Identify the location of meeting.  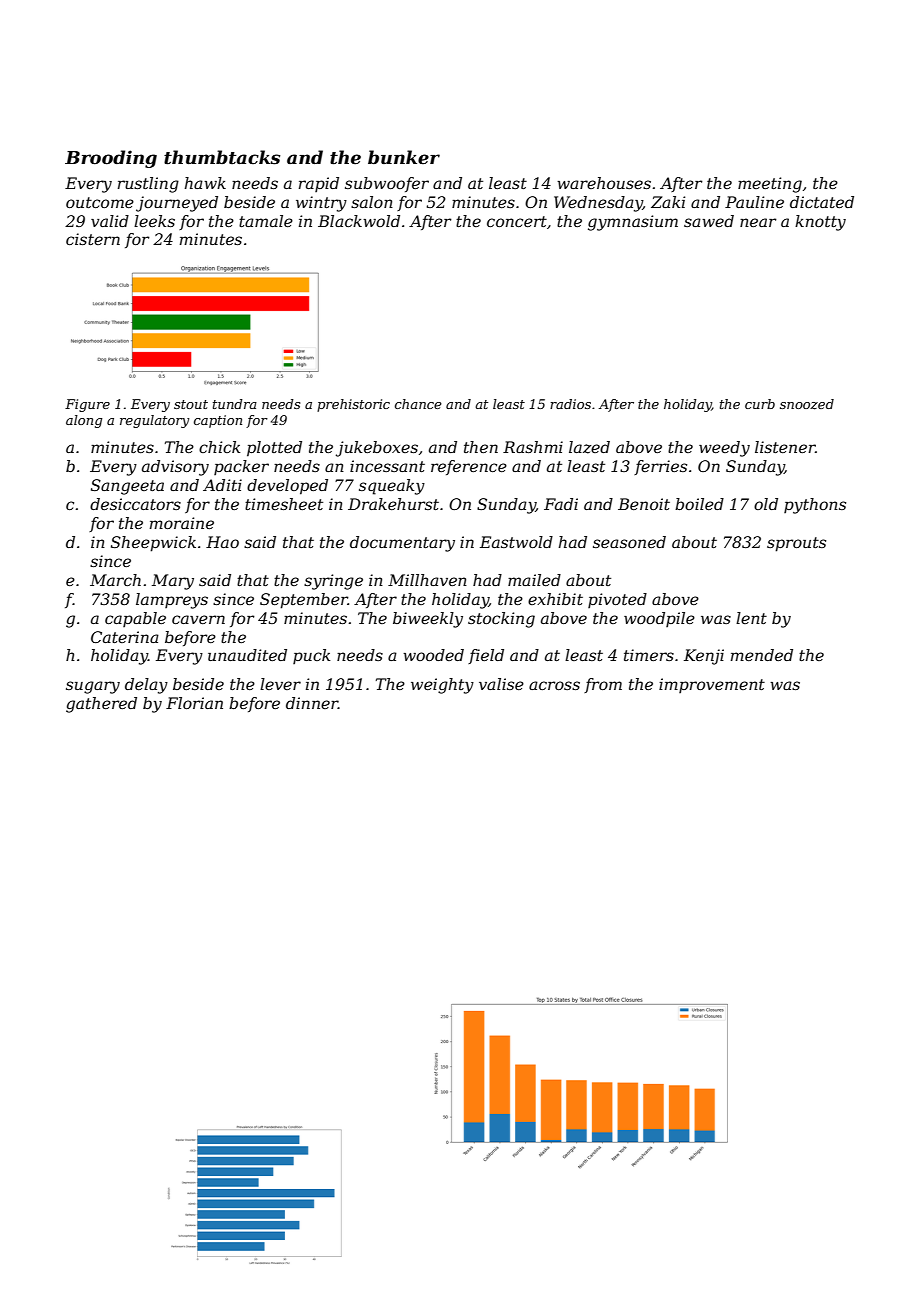
(770, 185).
